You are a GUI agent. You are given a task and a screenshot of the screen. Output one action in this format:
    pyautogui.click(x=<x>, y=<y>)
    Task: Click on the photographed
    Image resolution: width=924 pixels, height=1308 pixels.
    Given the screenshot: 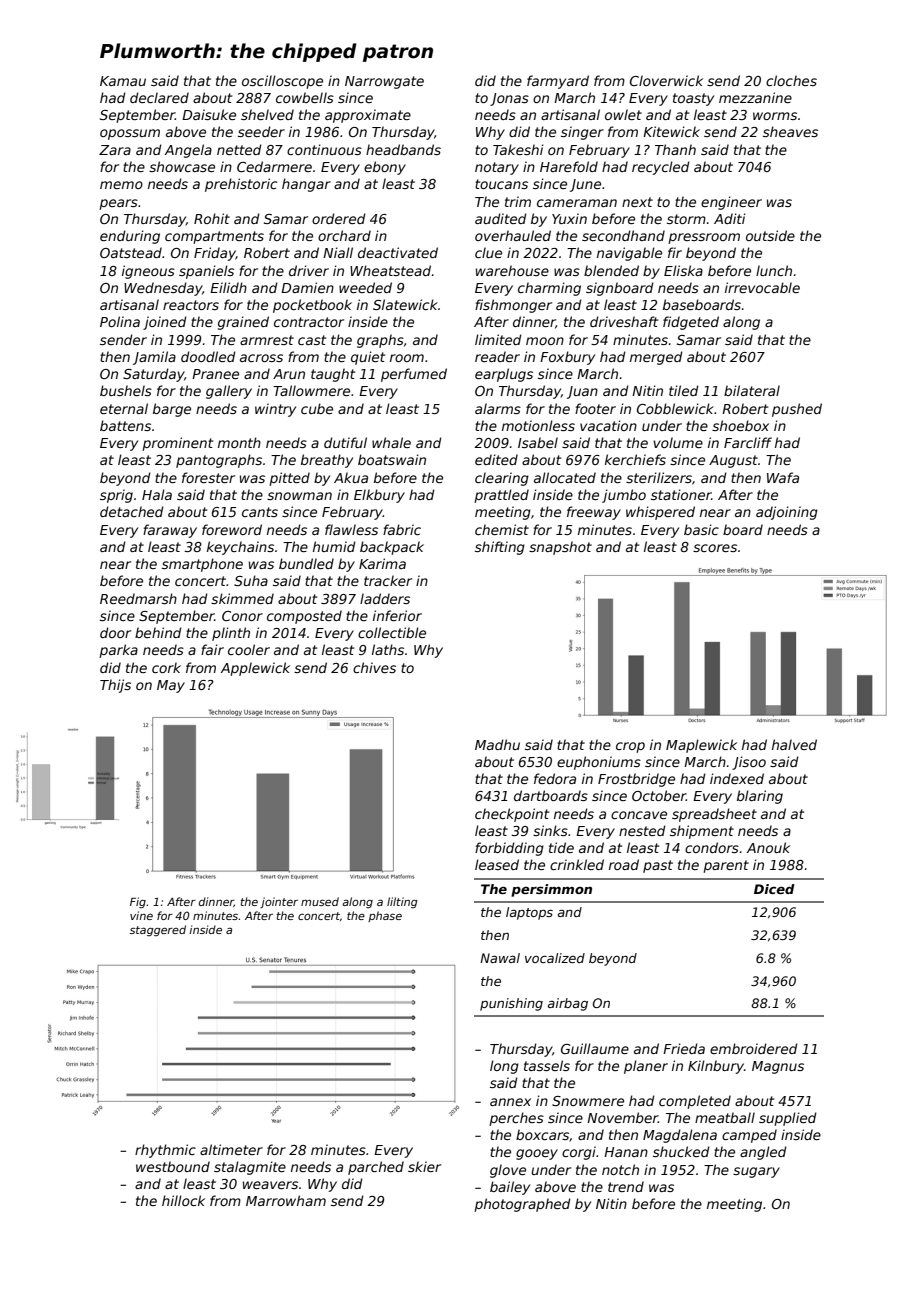 What is the action you would take?
    pyautogui.click(x=522, y=1205)
